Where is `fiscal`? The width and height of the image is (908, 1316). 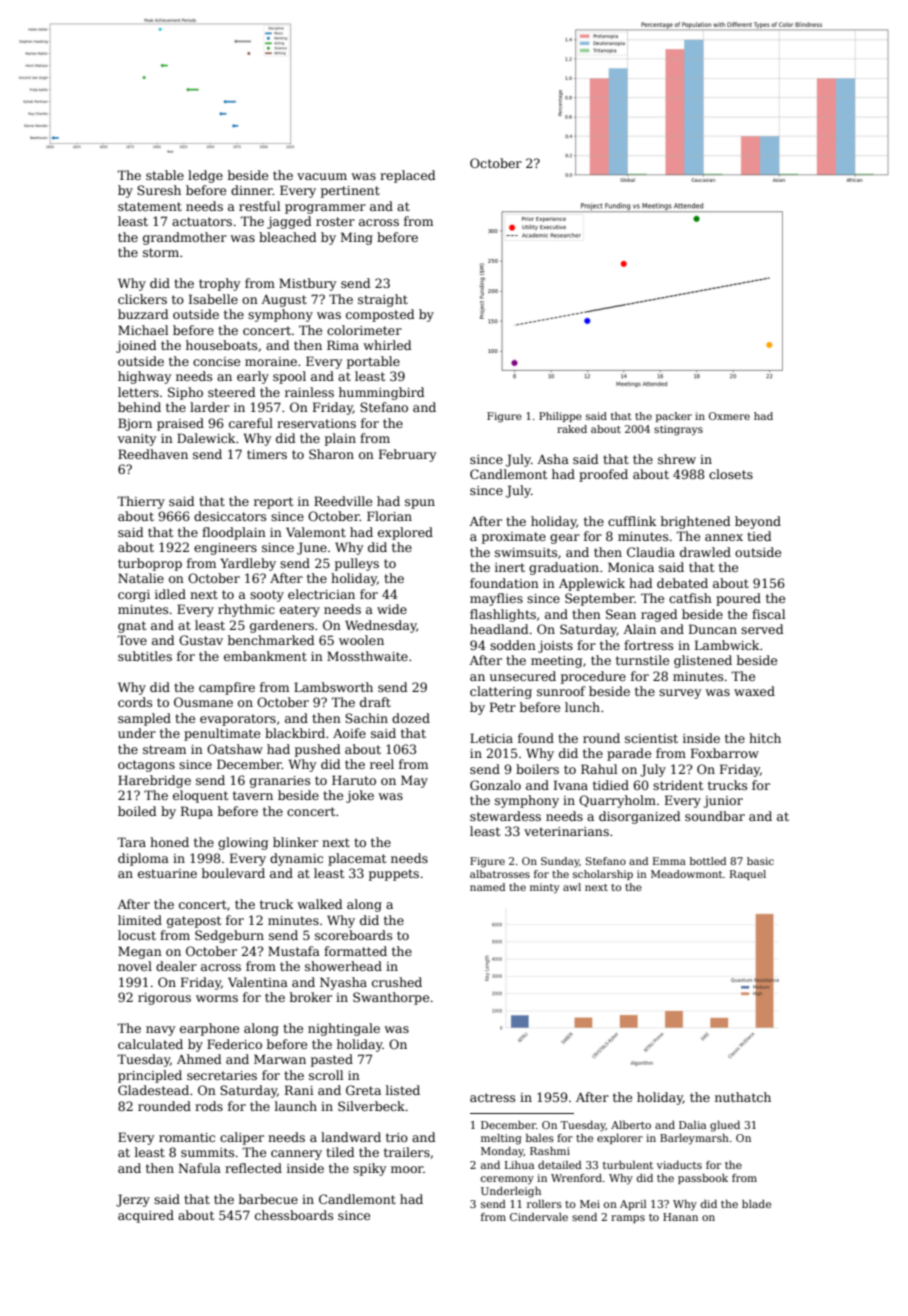
fiscal is located at coordinates (768, 614).
